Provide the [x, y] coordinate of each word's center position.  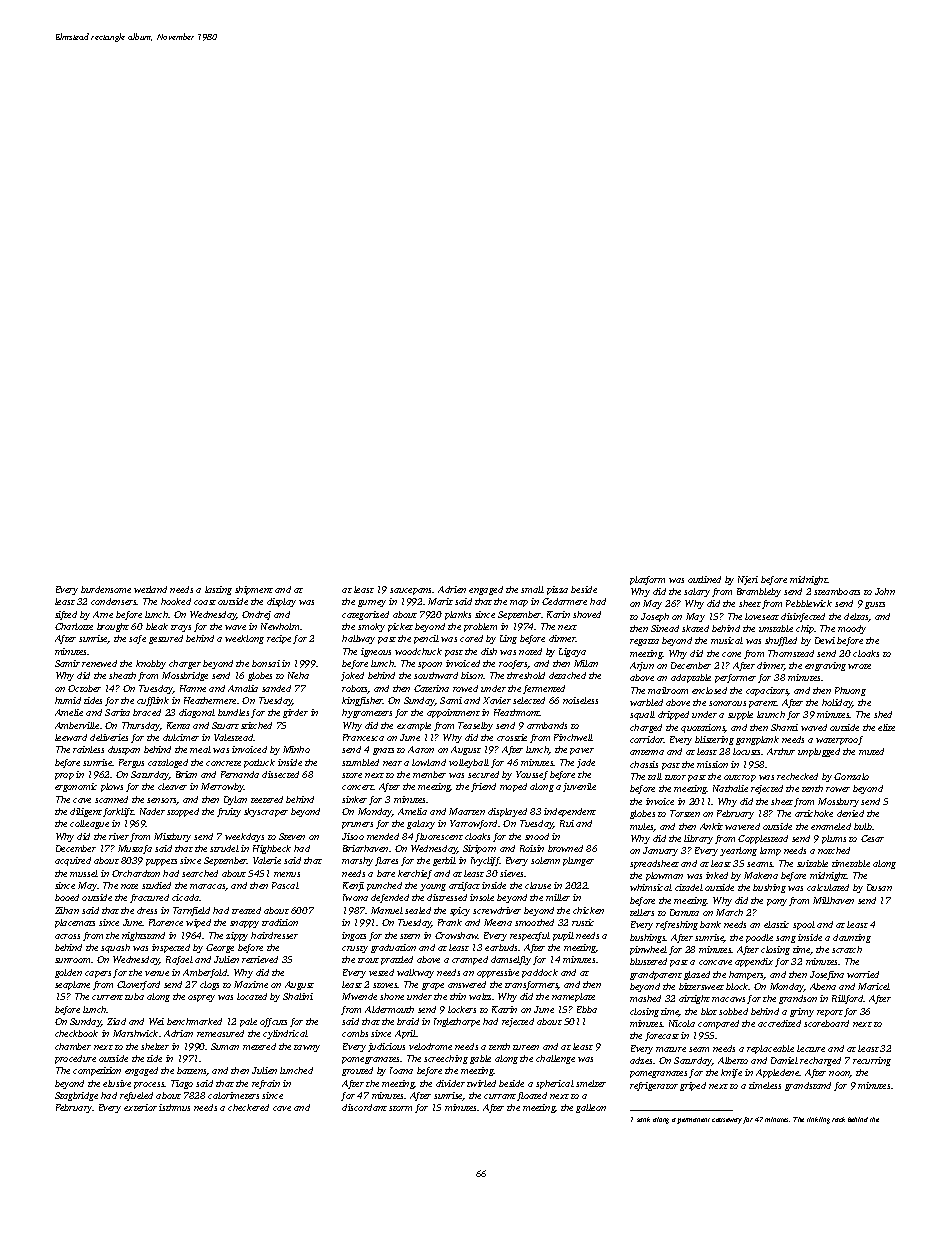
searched [200, 873]
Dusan [879, 887]
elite [886, 727]
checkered [248, 1107]
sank [643, 1119]
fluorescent [439, 837]
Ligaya [572, 652]
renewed [99, 663]
